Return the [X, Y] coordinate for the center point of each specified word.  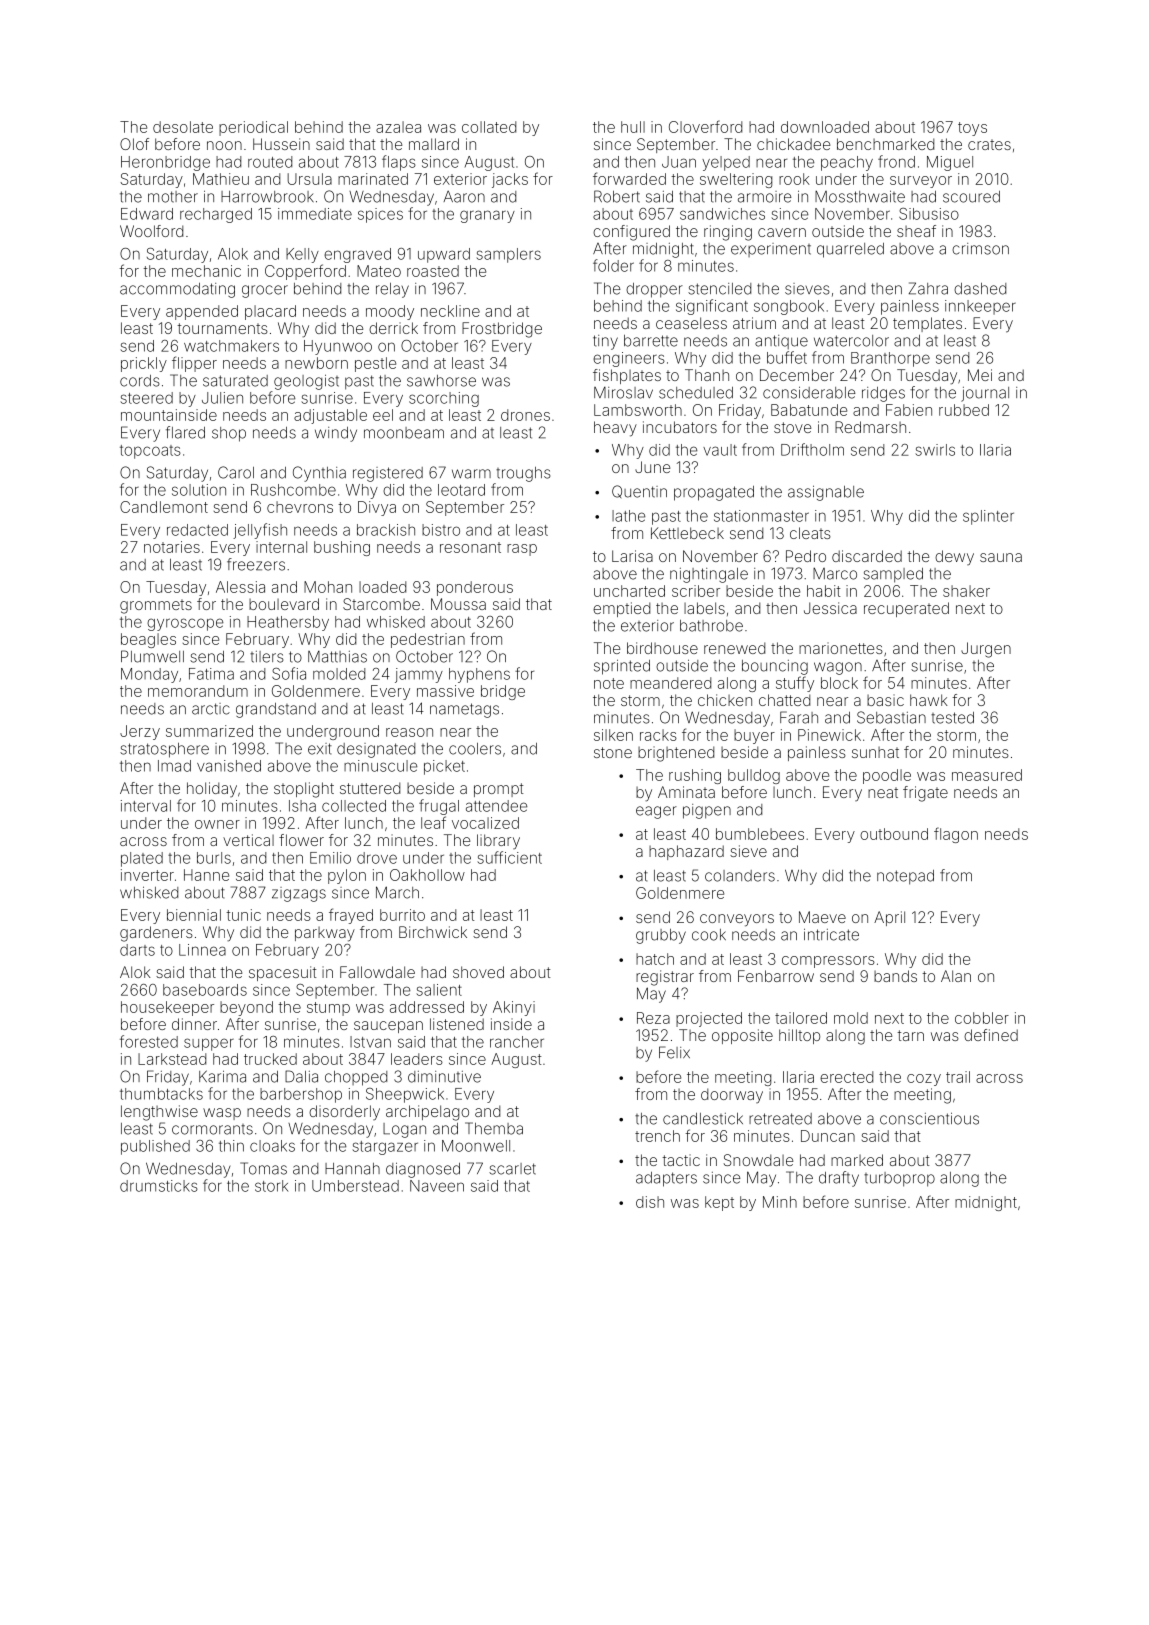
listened [457, 1024]
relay [392, 290]
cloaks [272, 1146]
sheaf [916, 231]
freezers [256, 564]
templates [927, 324]
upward [444, 255]
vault [720, 450]
